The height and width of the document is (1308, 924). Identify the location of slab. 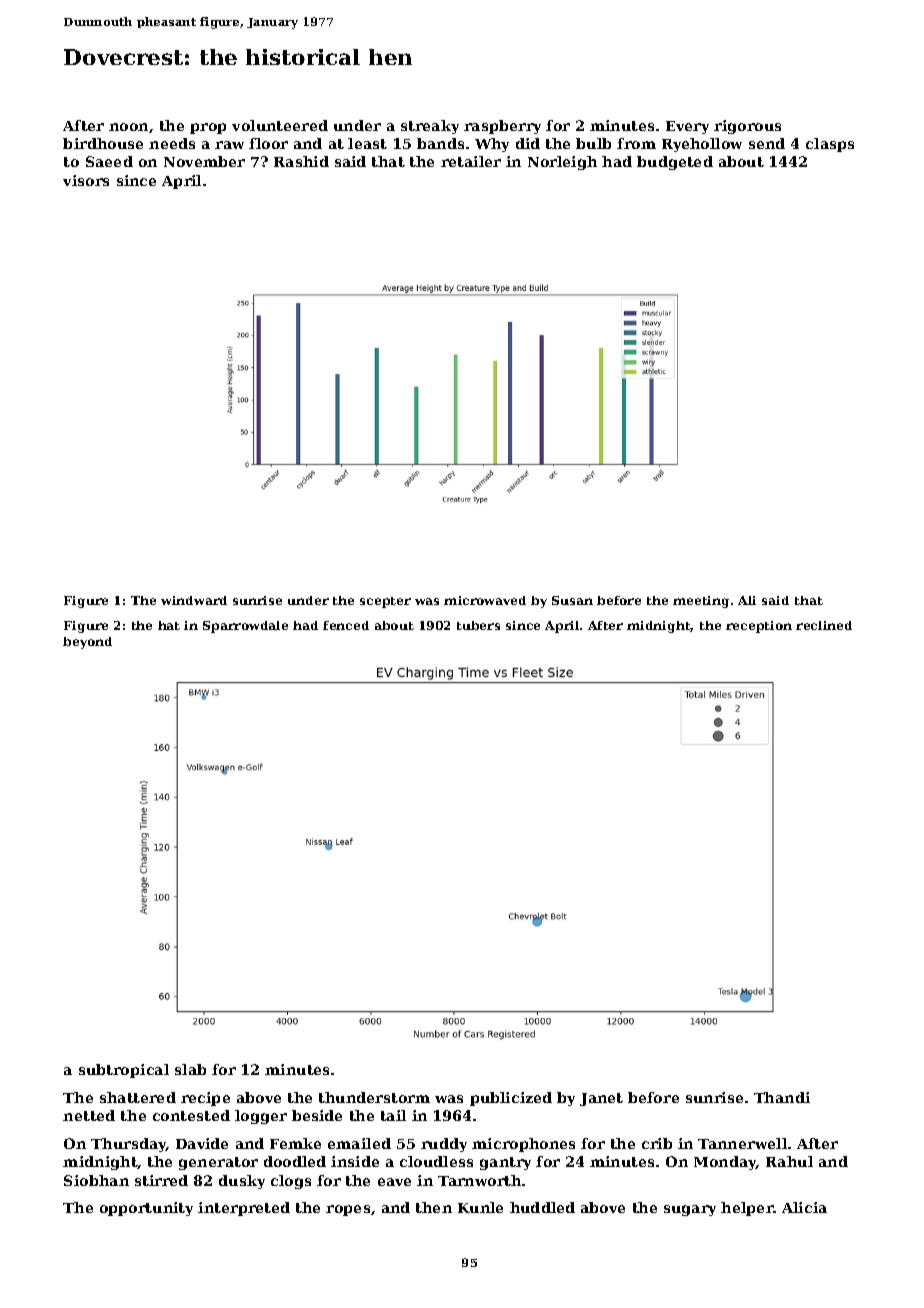
(190, 1069).
